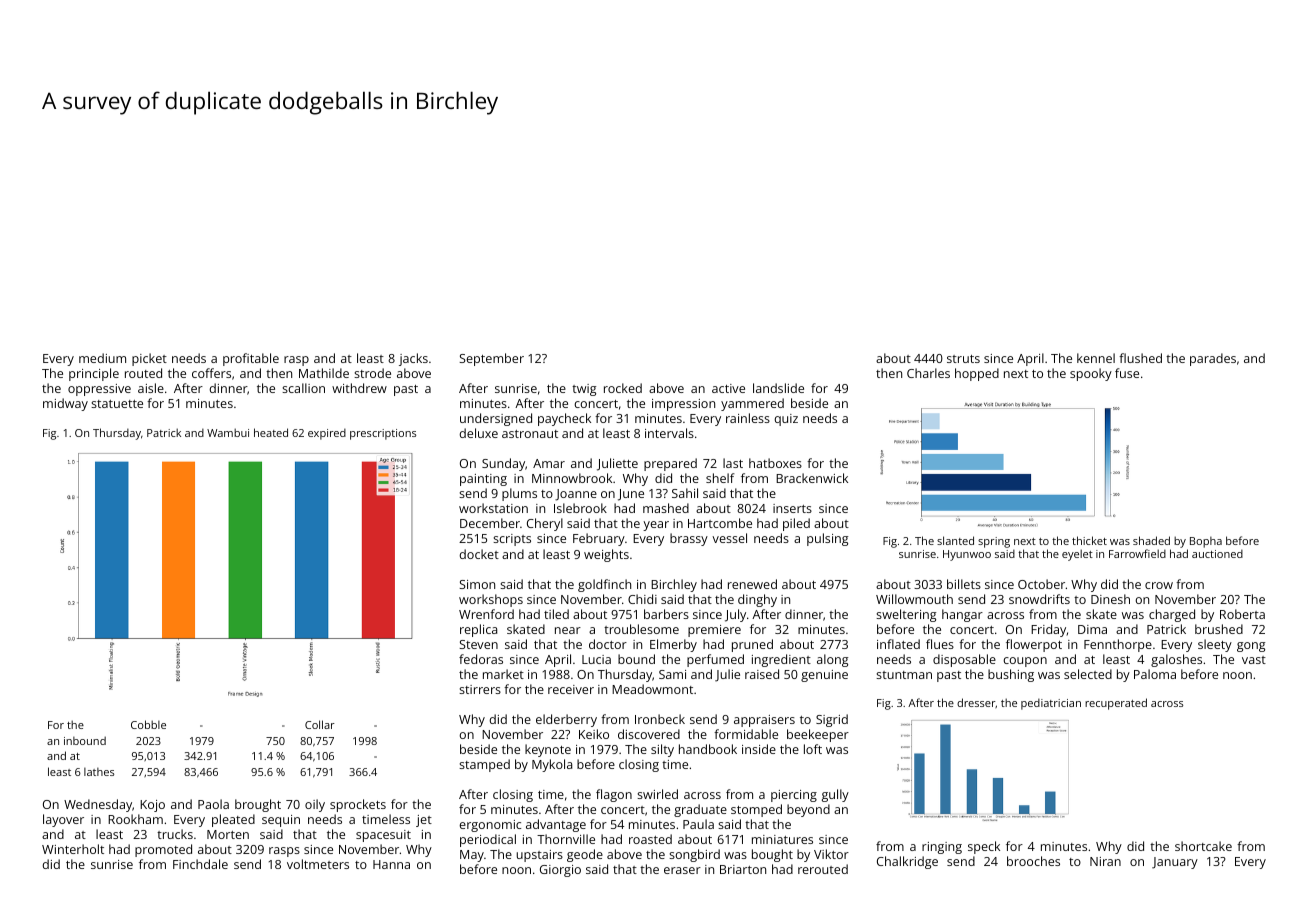 The width and height of the page is (1308, 924). I want to click on goldfinch, so click(604, 585).
